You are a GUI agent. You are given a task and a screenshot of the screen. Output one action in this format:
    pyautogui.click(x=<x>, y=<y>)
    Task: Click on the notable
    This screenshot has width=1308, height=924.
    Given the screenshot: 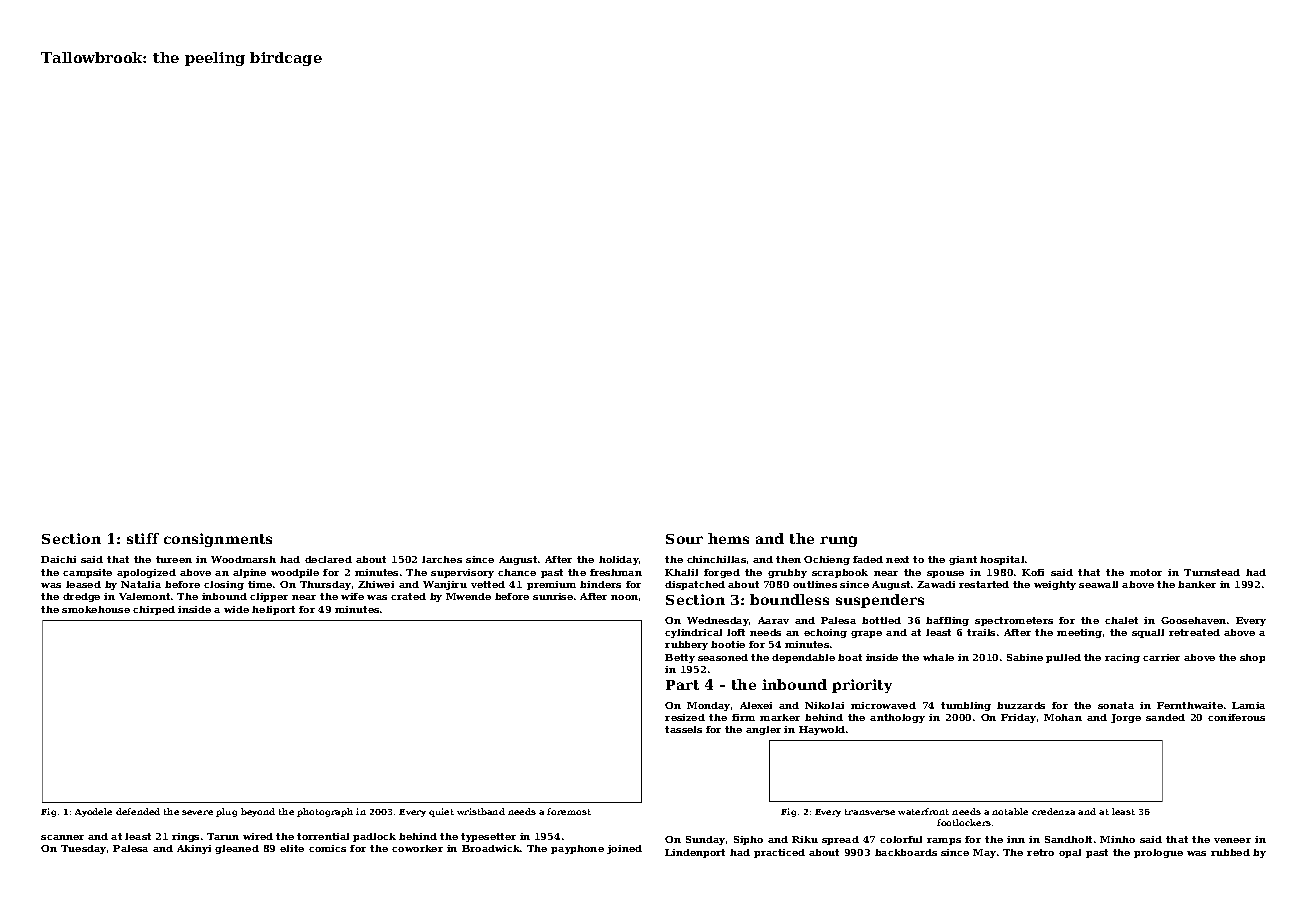 What is the action you would take?
    pyautogui.click(x=1010, y=811)
